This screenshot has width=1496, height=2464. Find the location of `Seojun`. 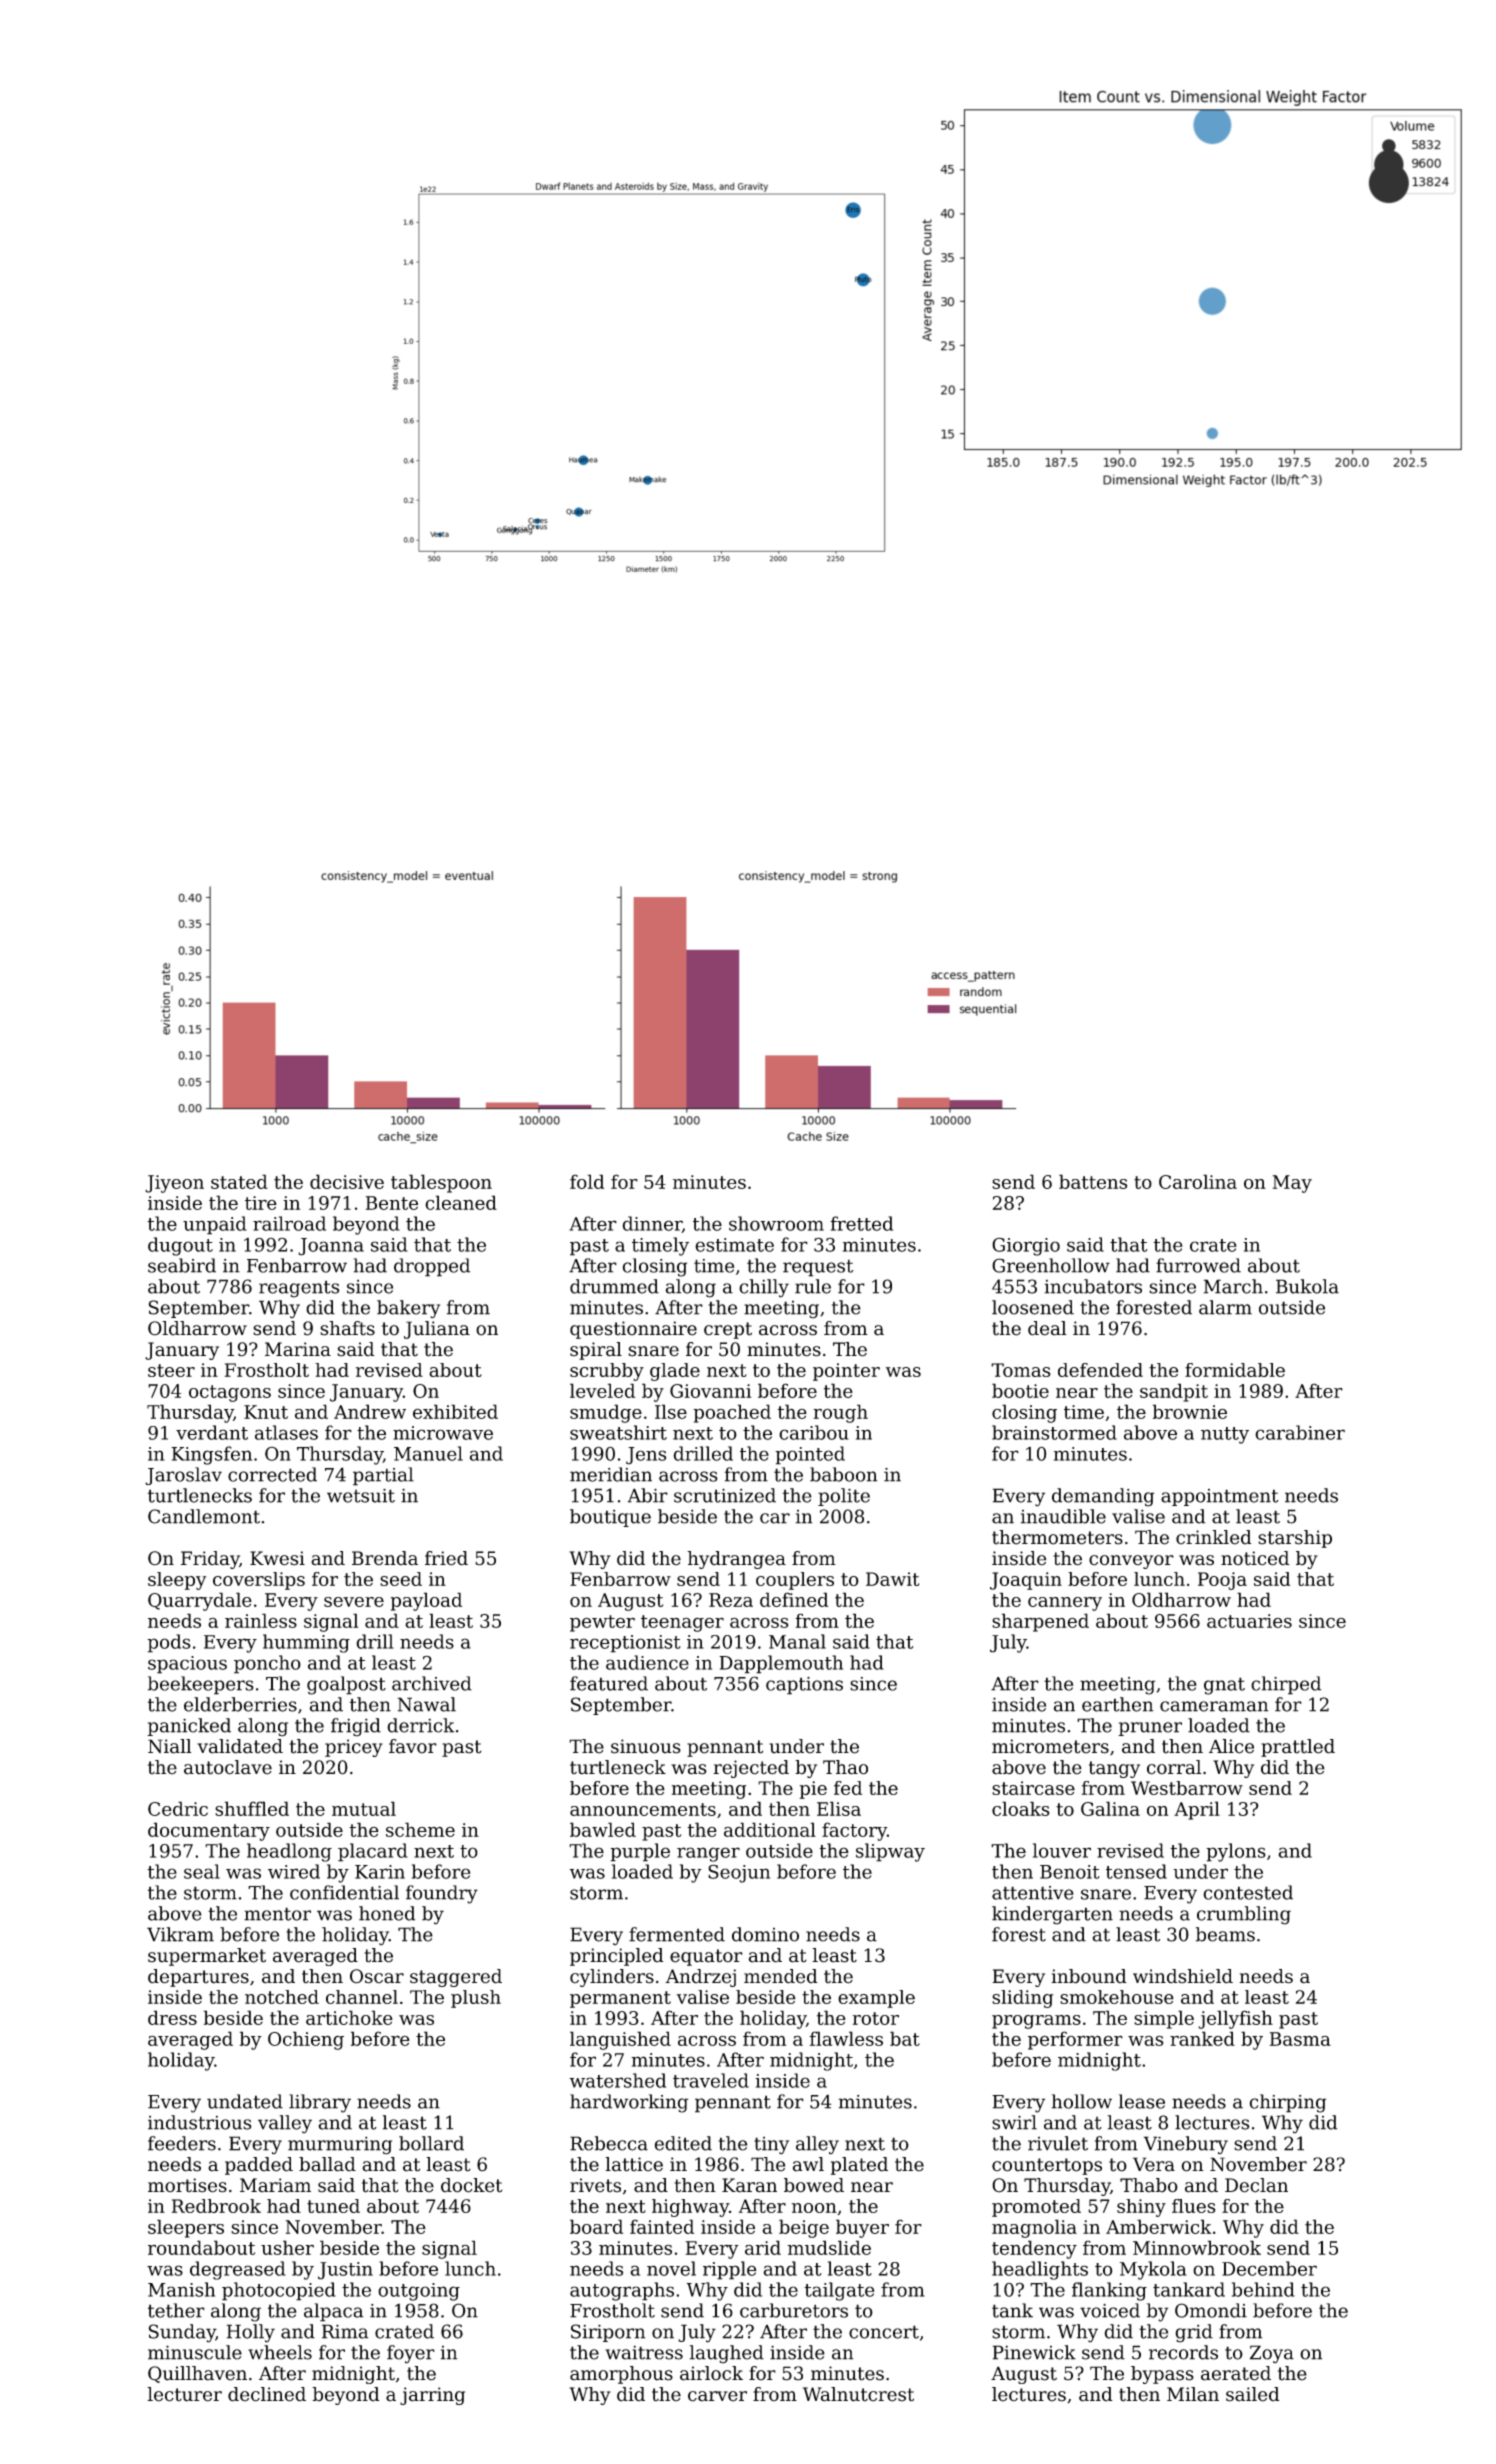

Seojun is located at coordinates (739, 1873).
